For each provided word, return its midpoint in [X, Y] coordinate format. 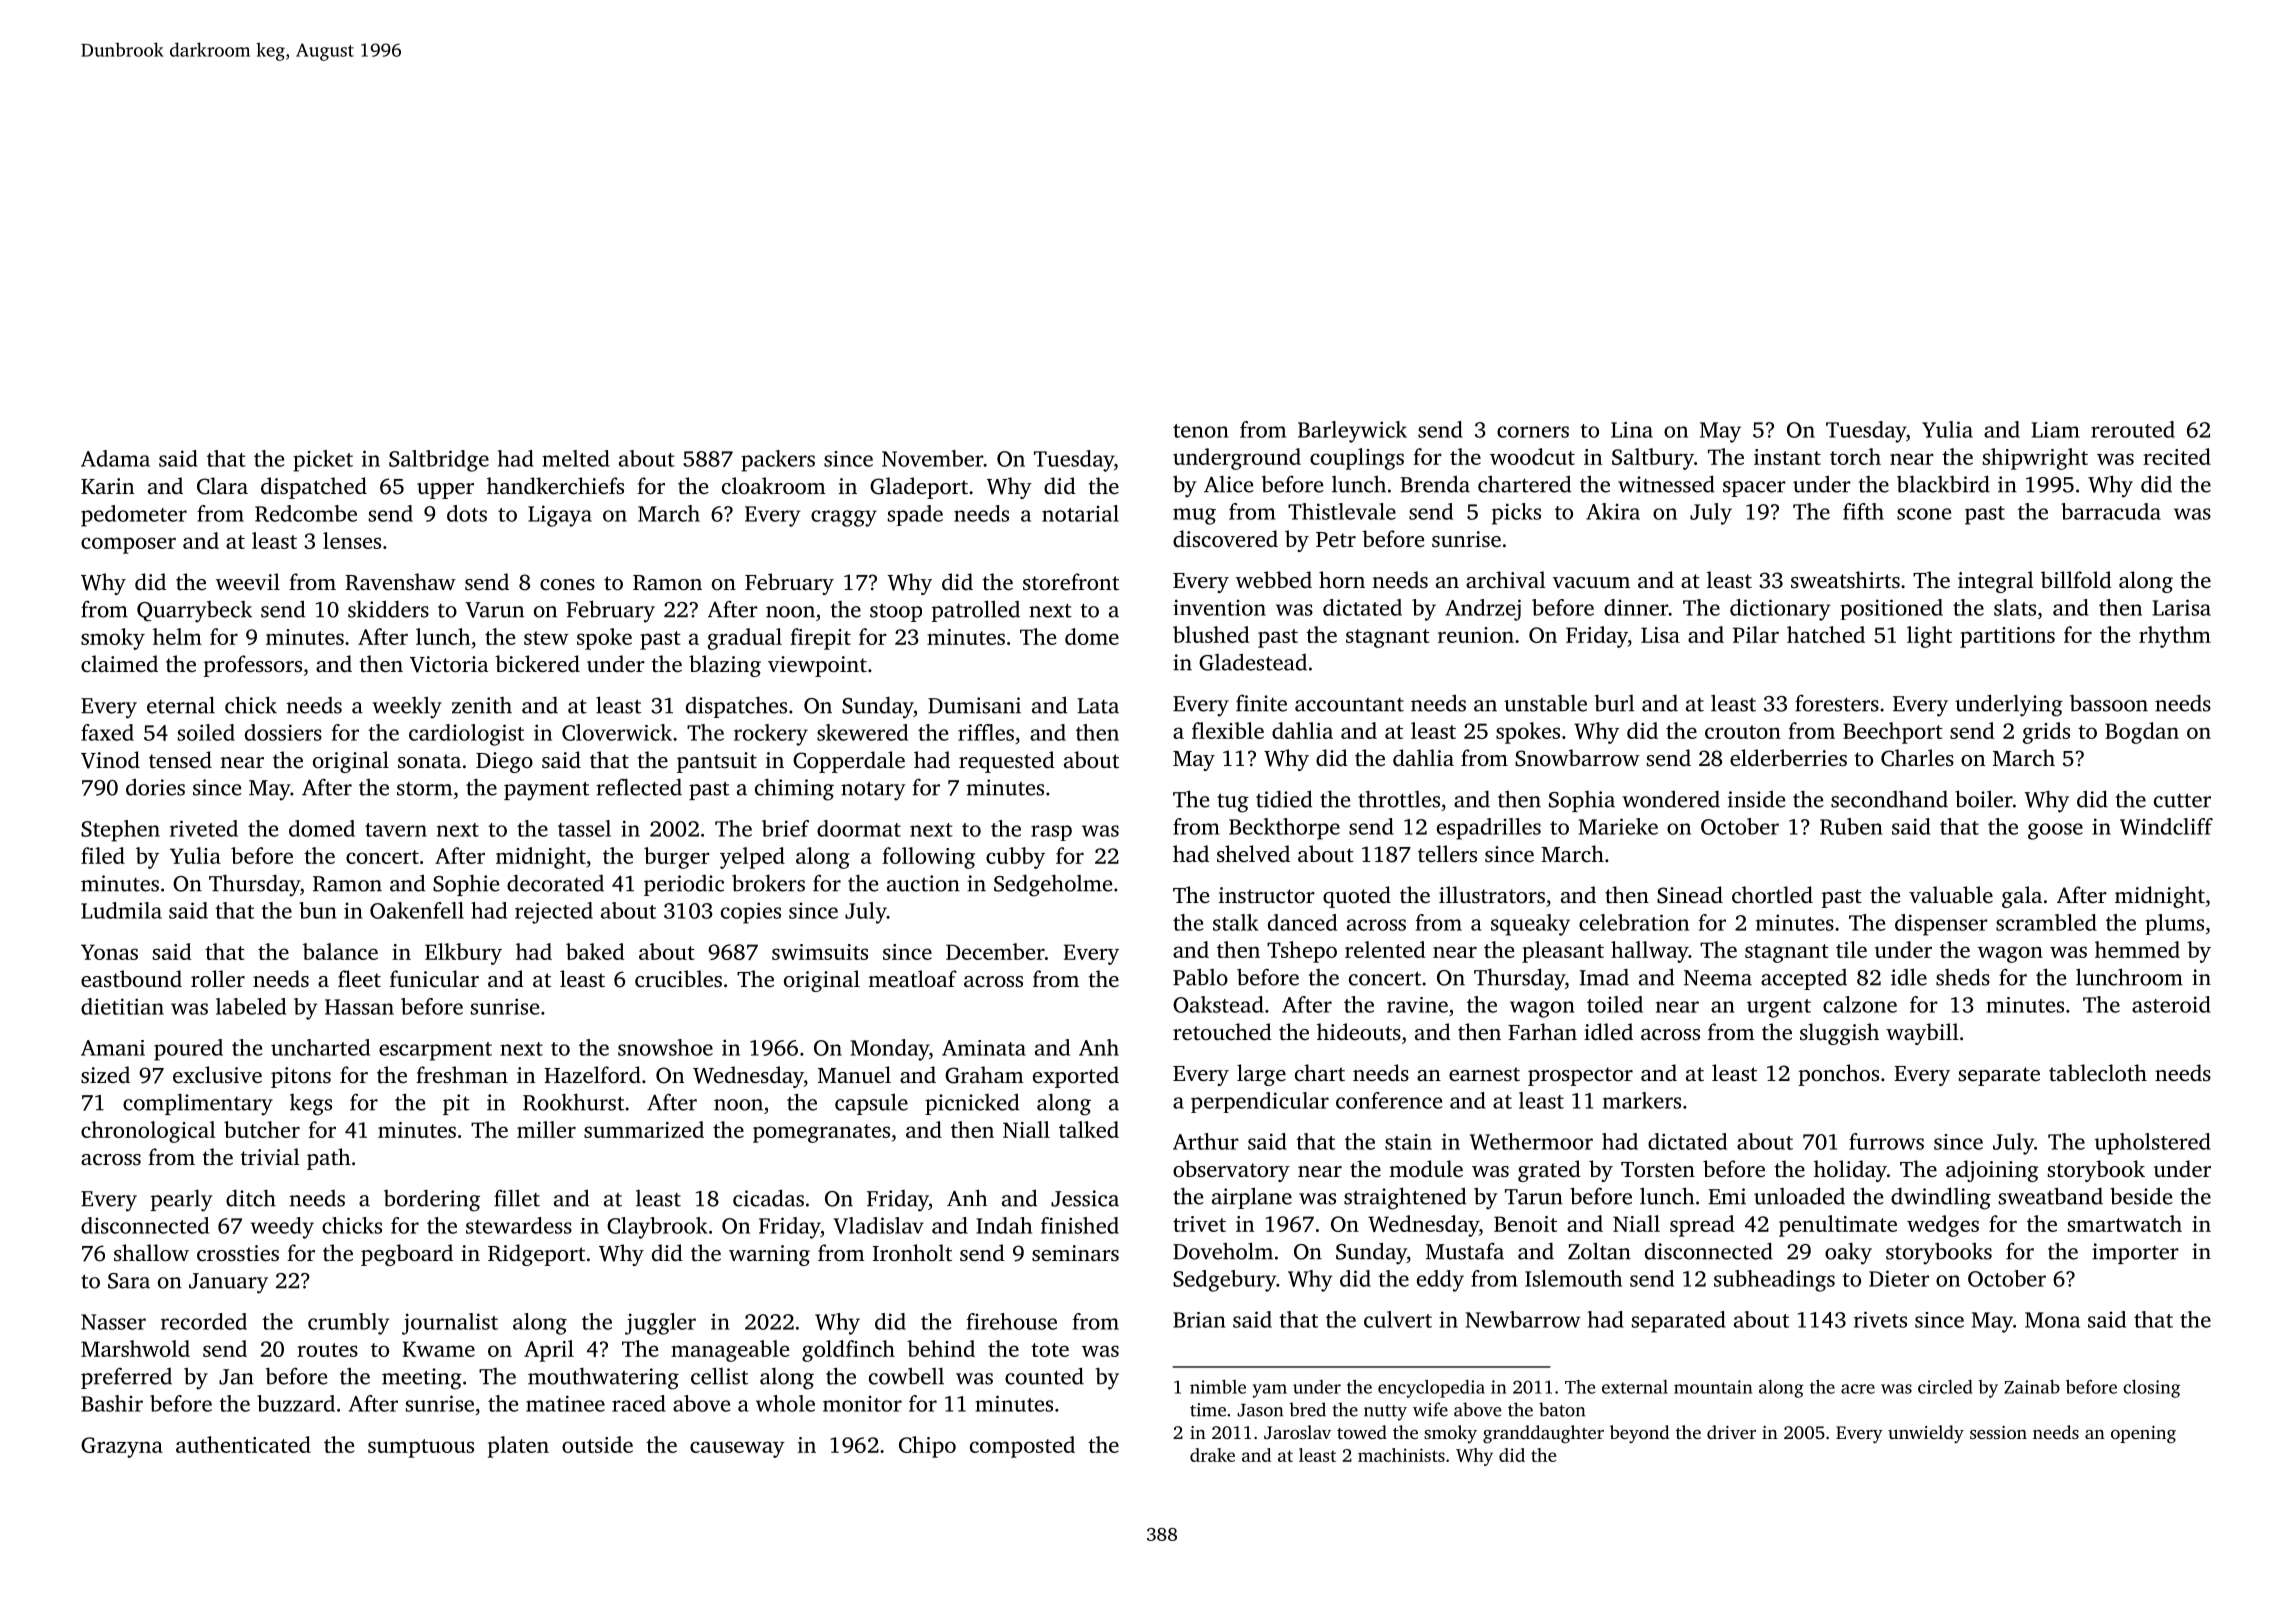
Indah [1004, 1225]
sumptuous [421, 1448]
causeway [737, 1449]
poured [188, 1050]
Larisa [2182, 607]
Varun [495, 610]
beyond [1639, 1434]
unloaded [1799, 1196]
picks [1516, 514]
